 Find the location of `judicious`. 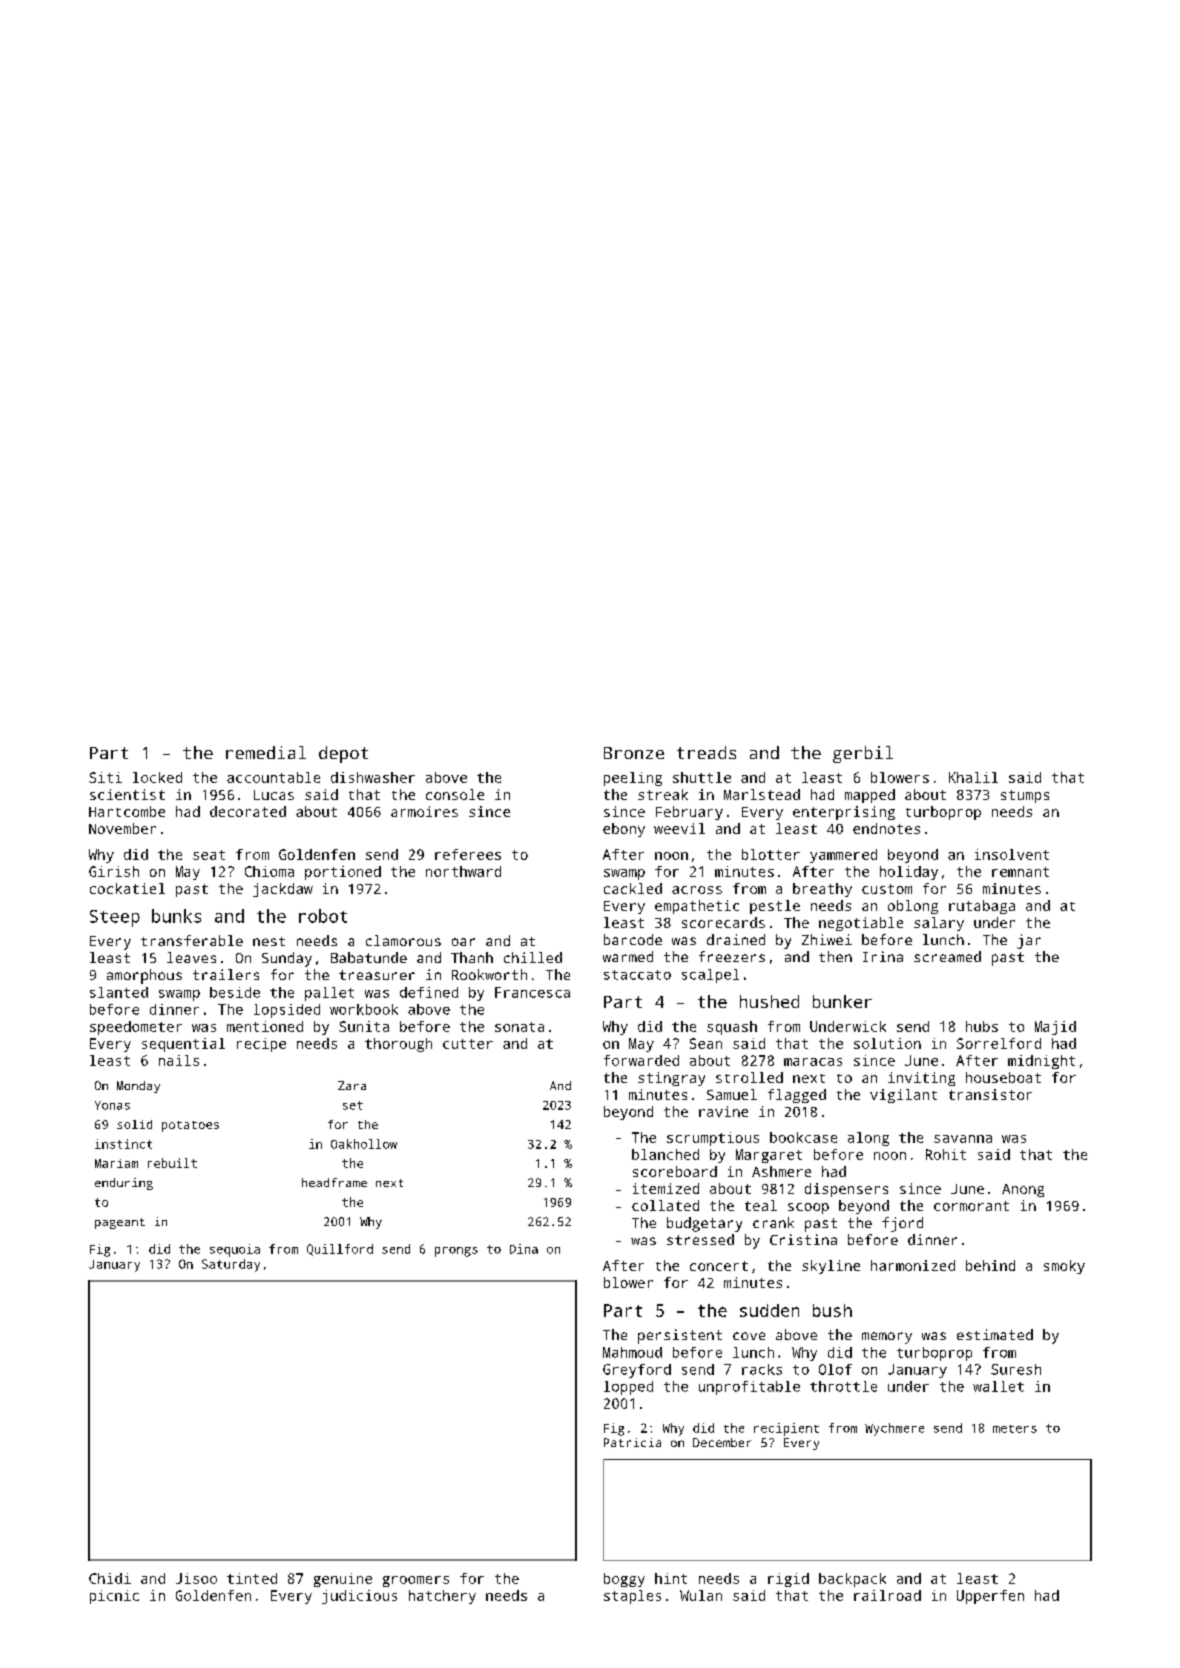

judicious is located at coordinates (359, 1597).
